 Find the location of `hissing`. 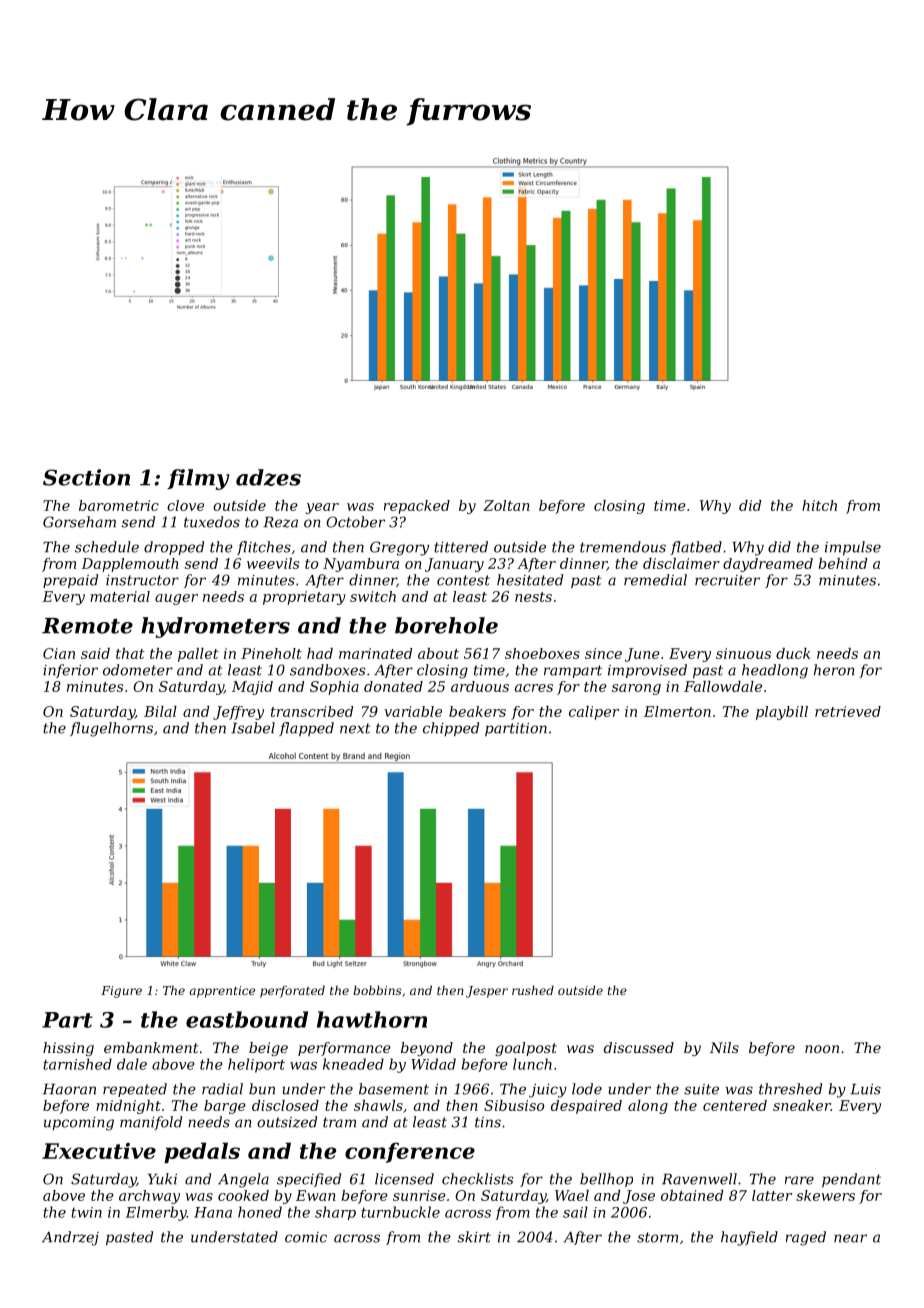

hissing is located at coordinates (68, 1049).
